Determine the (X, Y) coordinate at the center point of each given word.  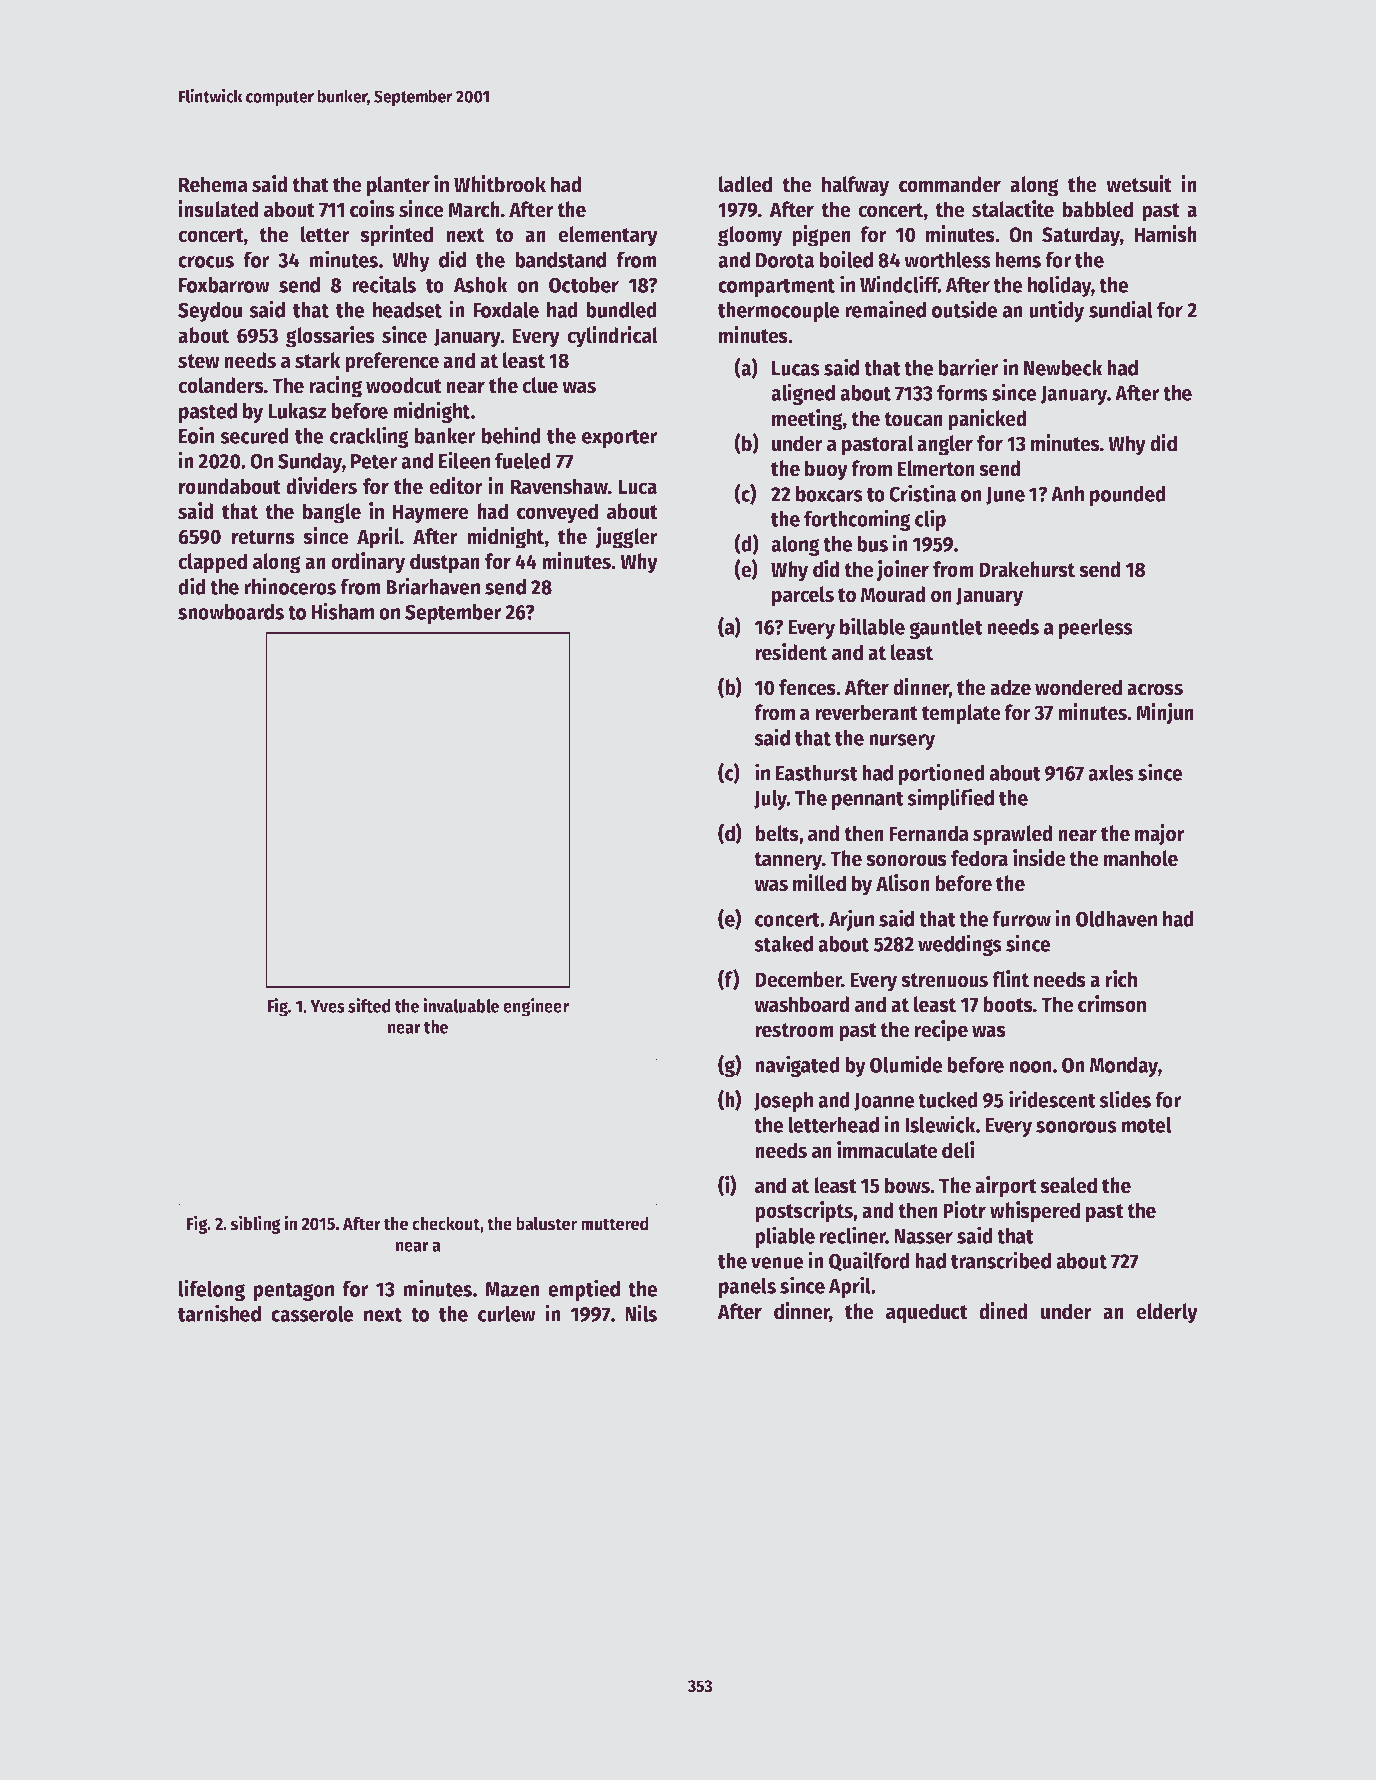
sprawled (1013, 835)
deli (958, 1150)
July (770, 799)
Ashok (480, 284)
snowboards (231, 611)
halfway (855, 186)
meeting (807, 420)
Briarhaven (433, 586)
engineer (536, 1007)
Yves (327, 1006)
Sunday (310, 462)
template (961, 714)
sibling (255, 1224)
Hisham (342, 611)
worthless (947, 259)
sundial (1121, 309)
